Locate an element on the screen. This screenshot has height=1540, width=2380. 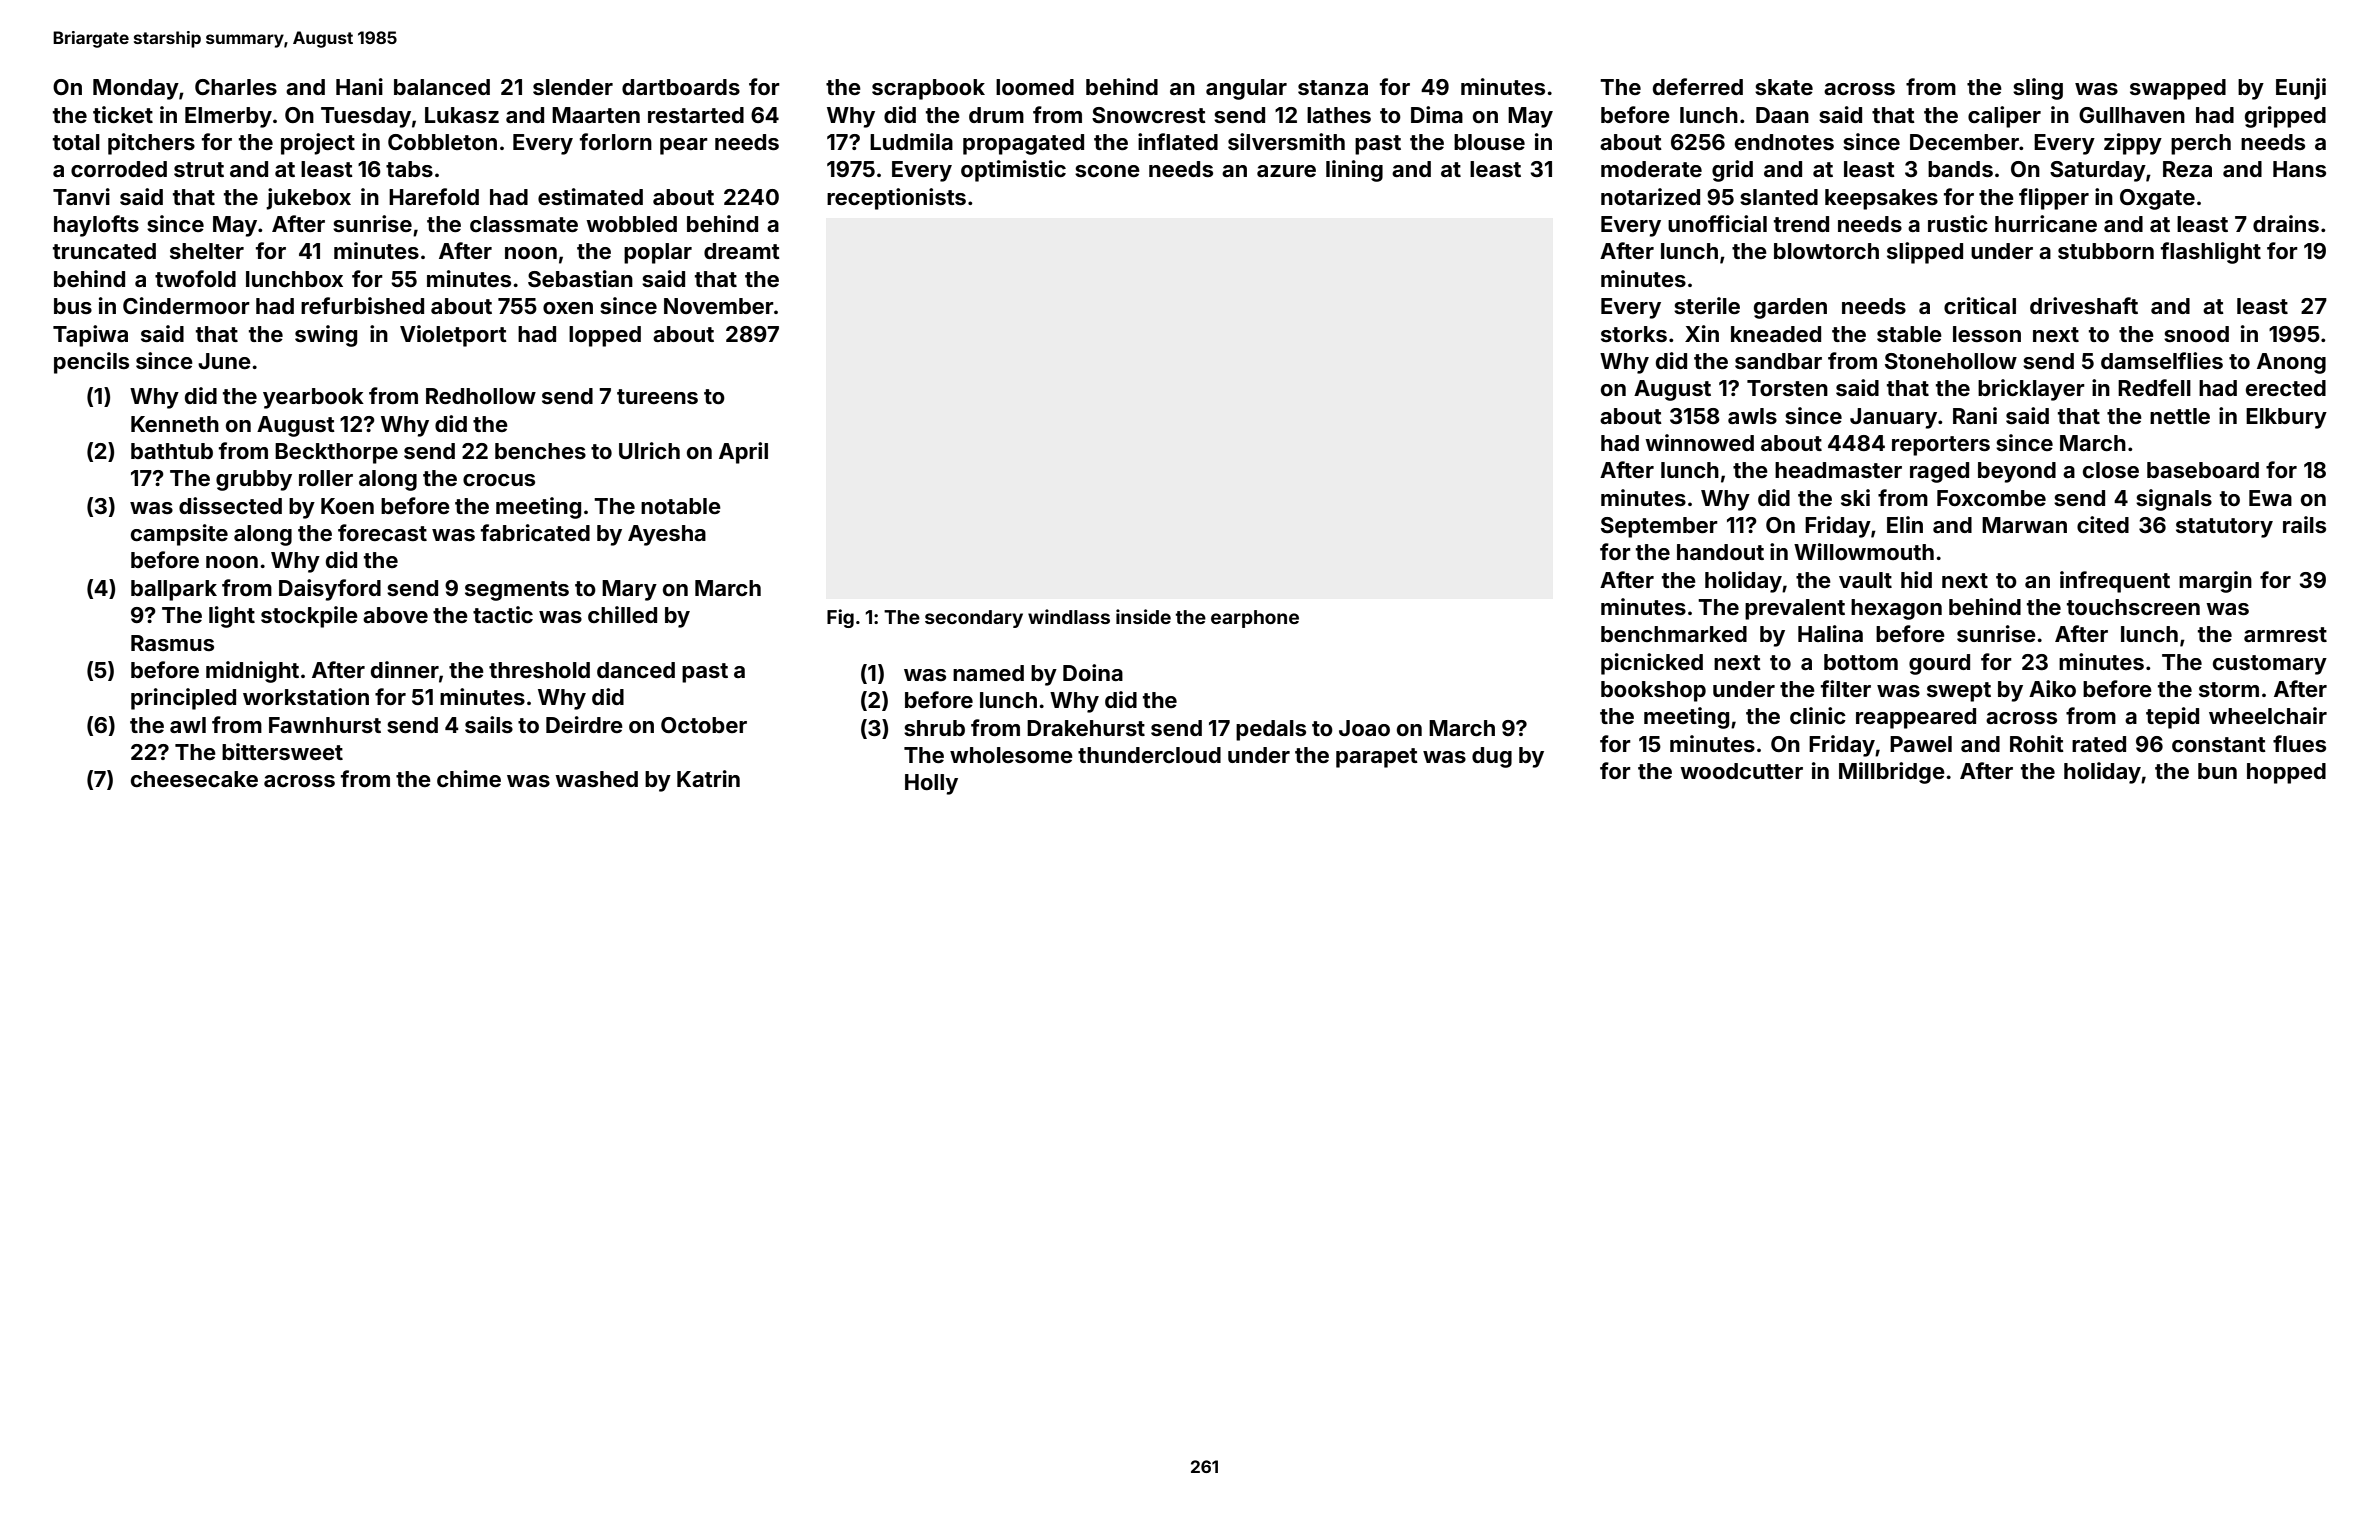
zippy is located at coordinates (2133, 144).
